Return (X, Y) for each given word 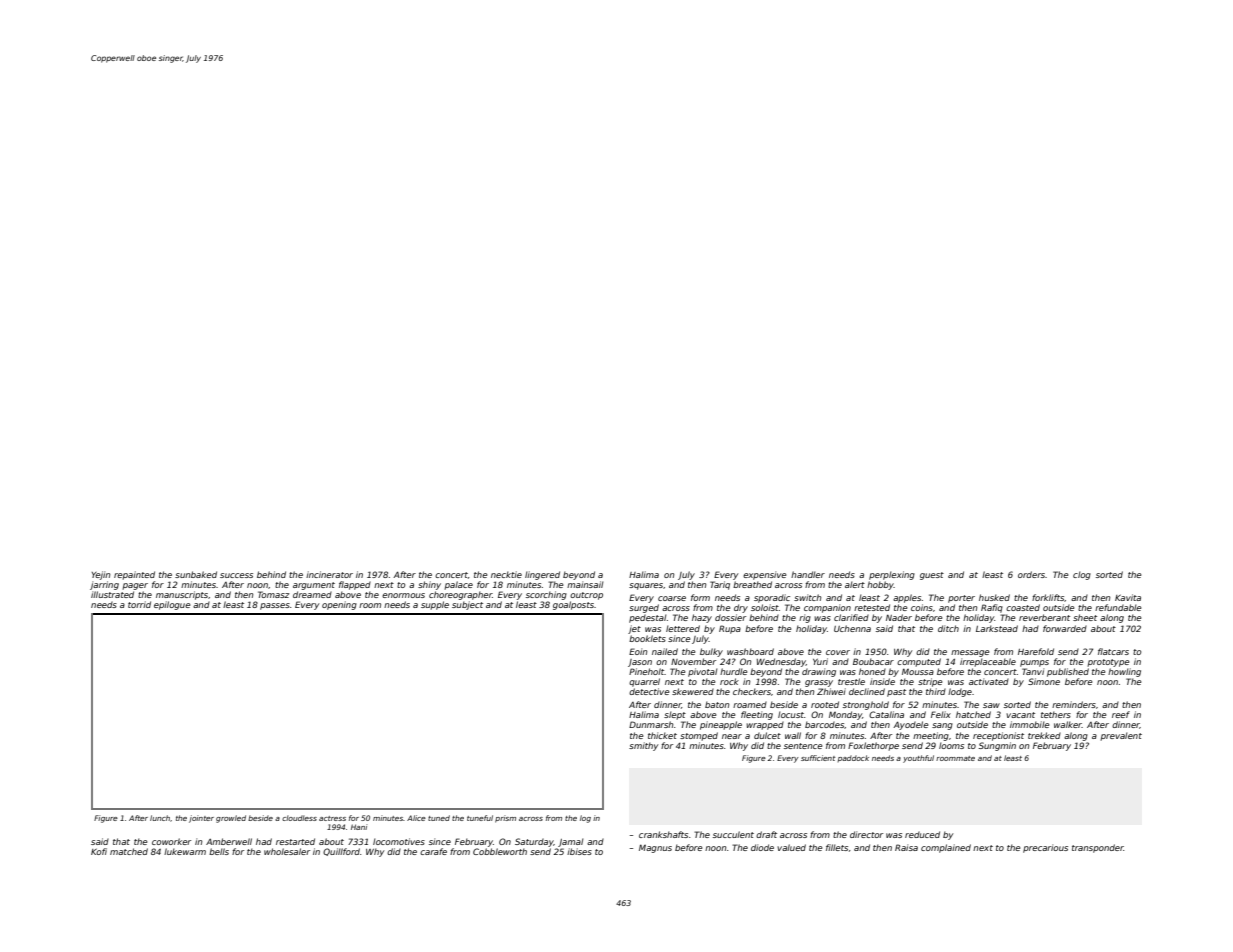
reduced (922, 834)
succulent (733, 834)
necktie (506, 574)
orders (1031, 574)
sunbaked (196, 574)
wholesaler (287, 851)
